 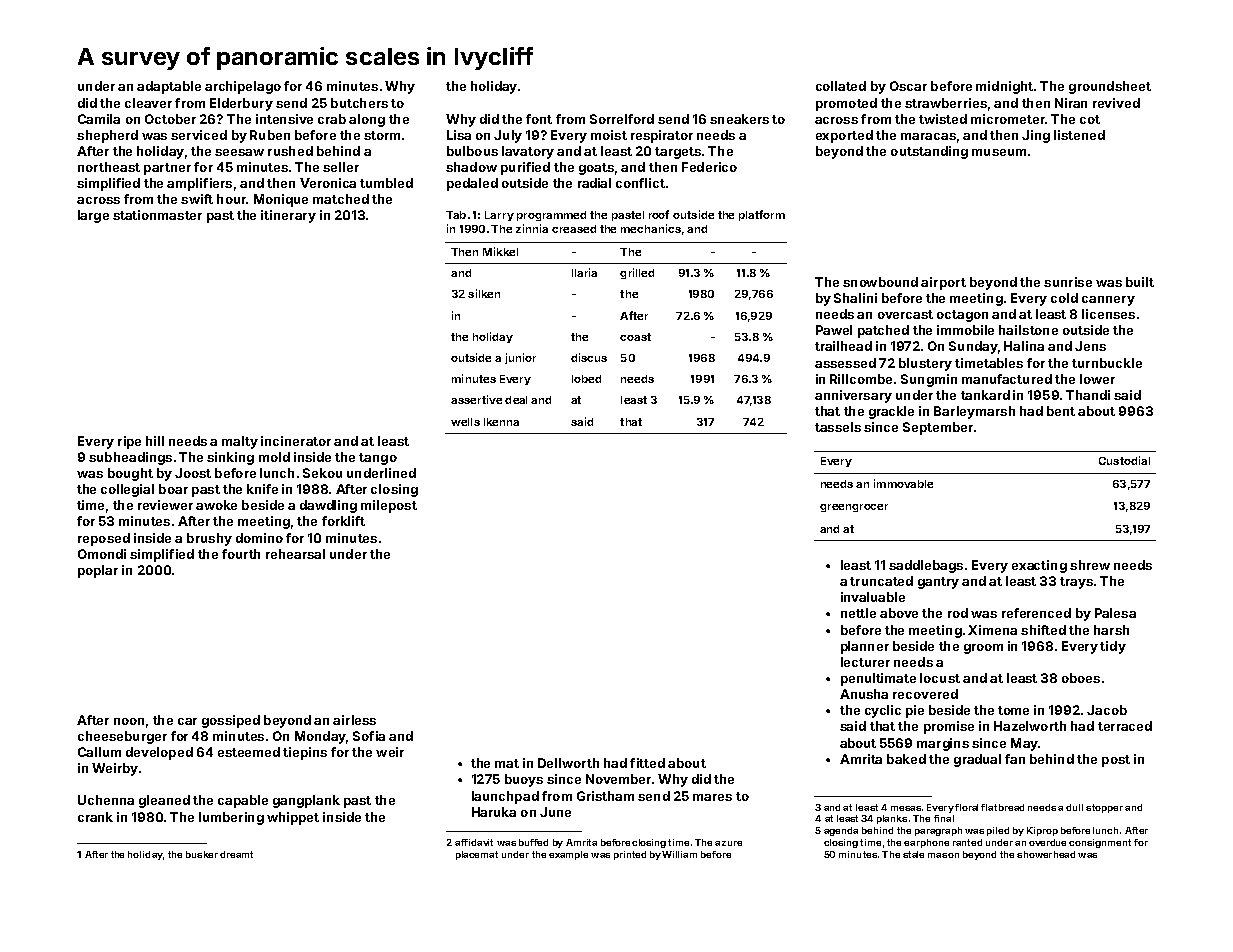 I want to click on incinerator, so click(x=296, y=441).
